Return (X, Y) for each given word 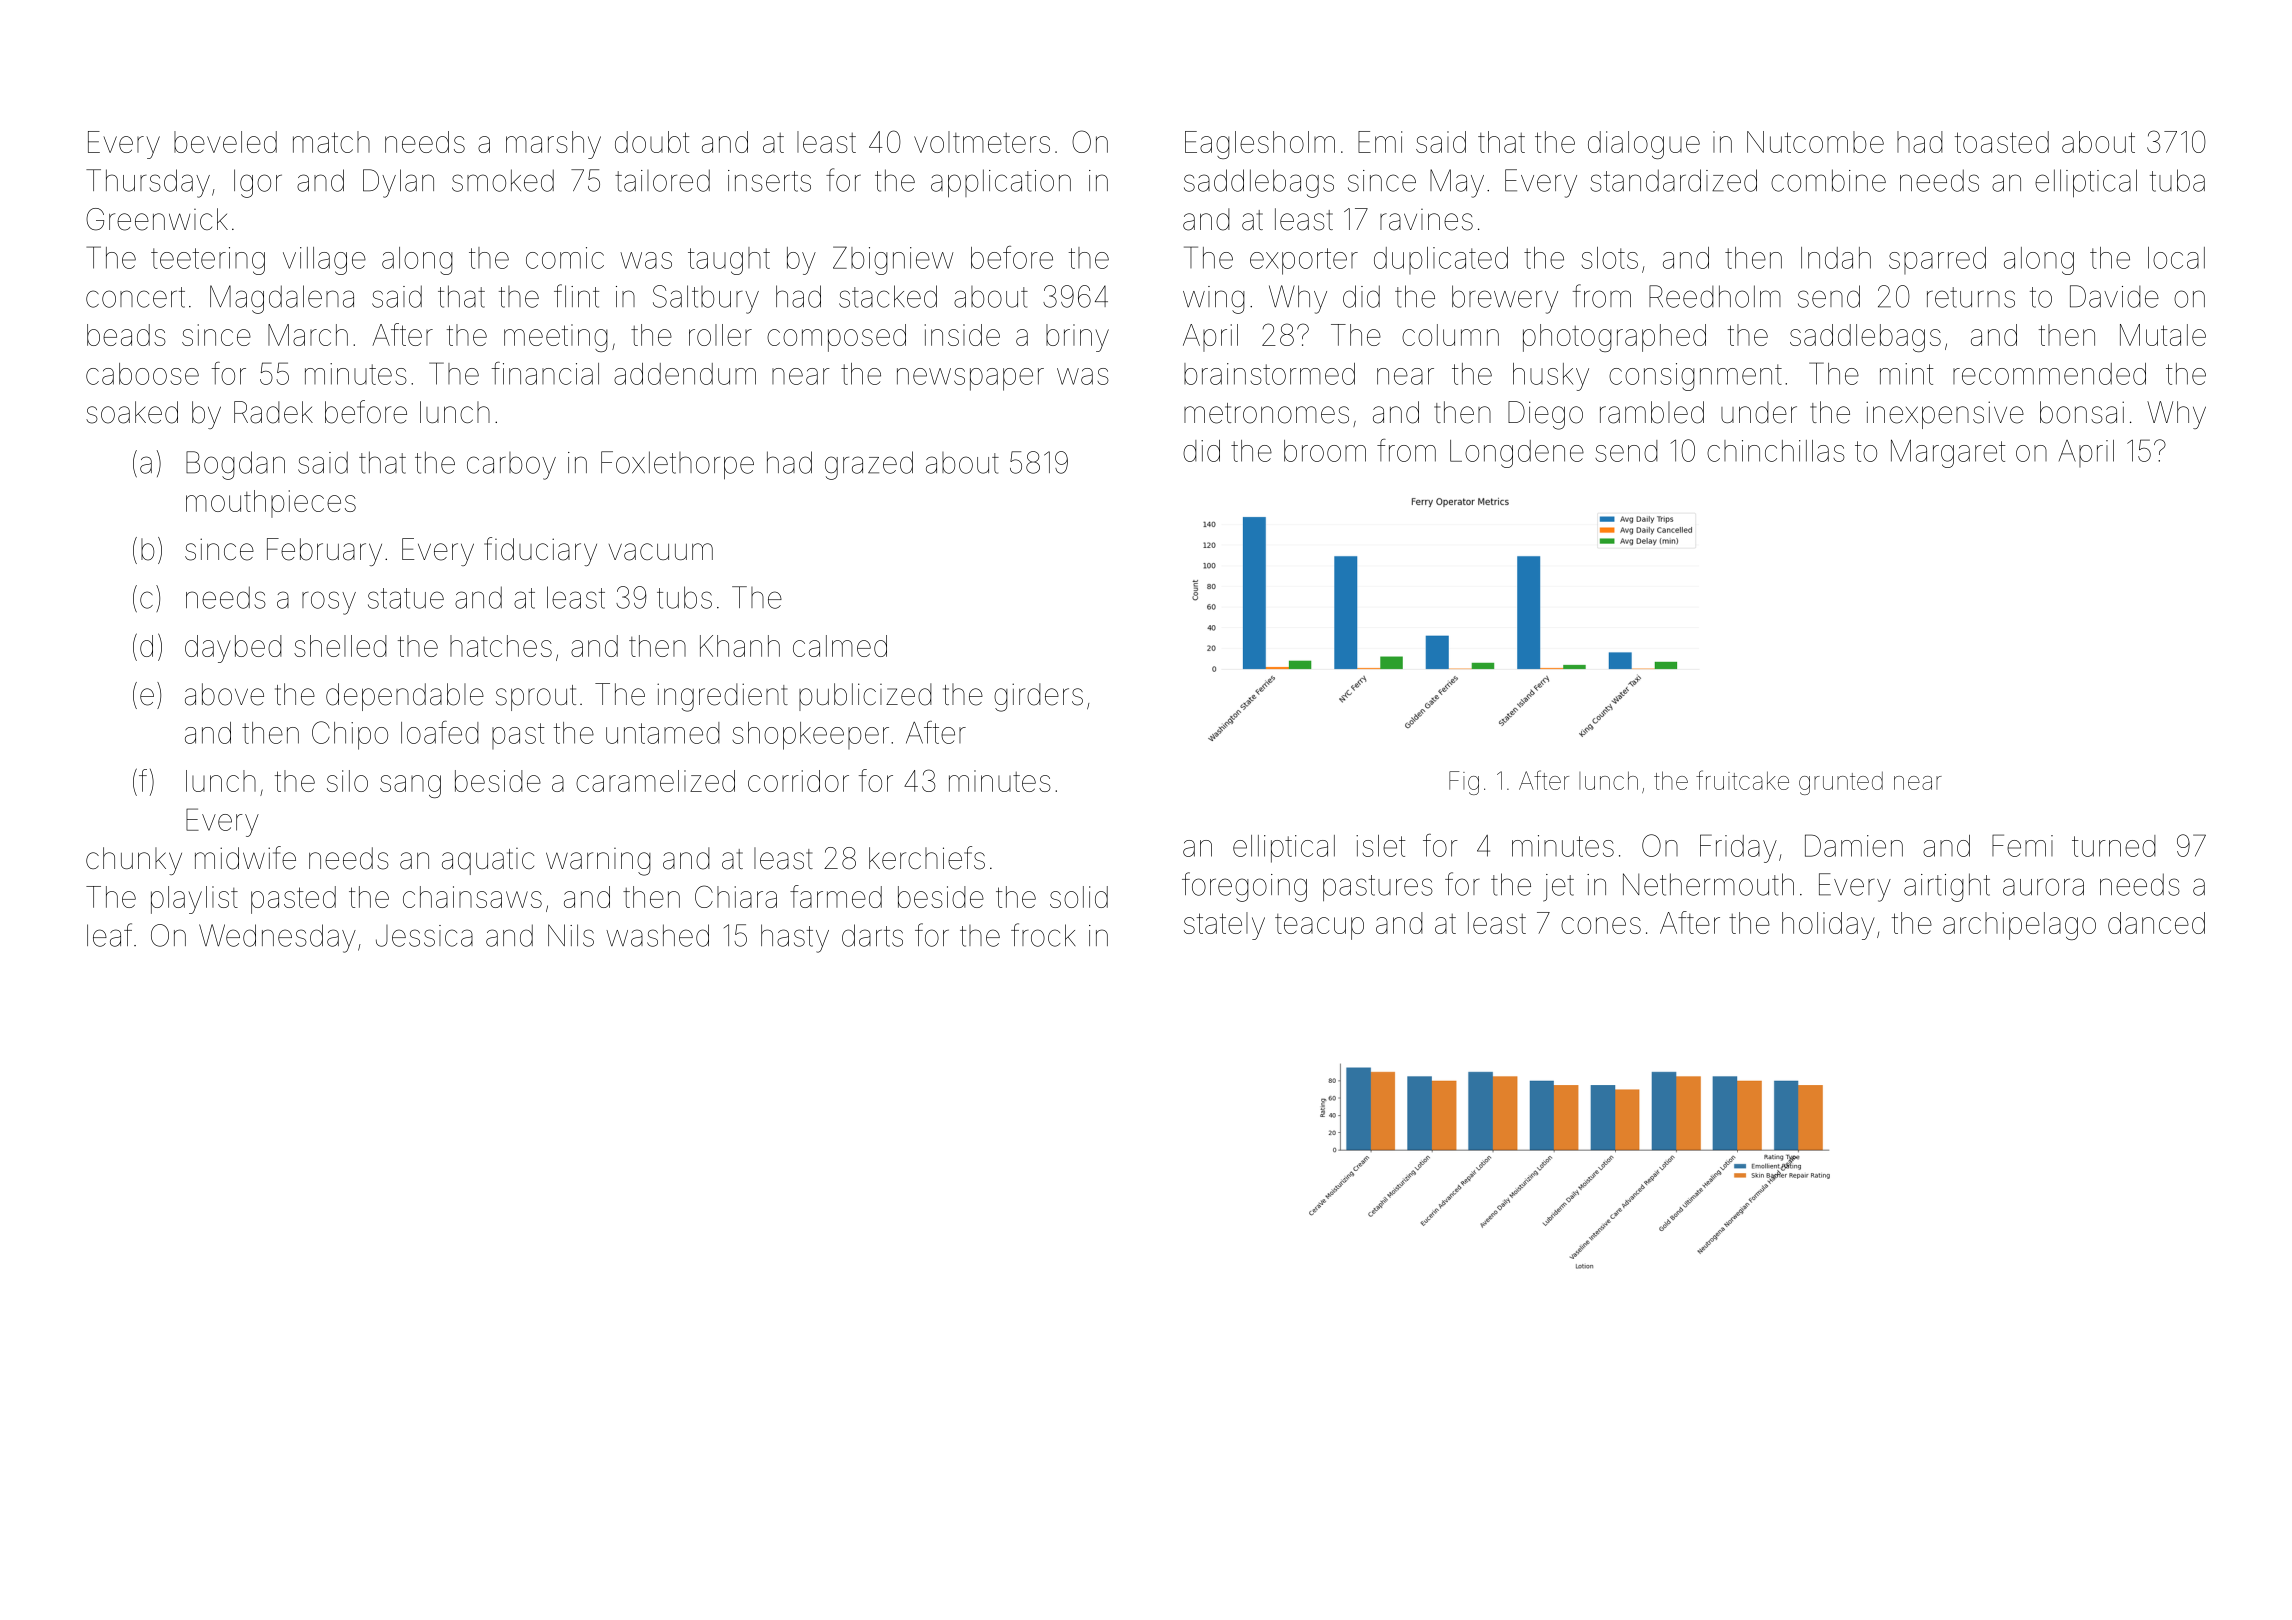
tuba (2177, 180)
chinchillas (1776, 451)
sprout (536, 698)
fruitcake (1742, 780)
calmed (840, 646)
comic (565, 258)
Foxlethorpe (677, 465)
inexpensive (1945, 415)
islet (1380, 846)
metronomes (1266, 413)
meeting (556, 338)
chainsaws (472, 897)
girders (1038, 697)
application (1001, 183)
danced (2156, 923)
